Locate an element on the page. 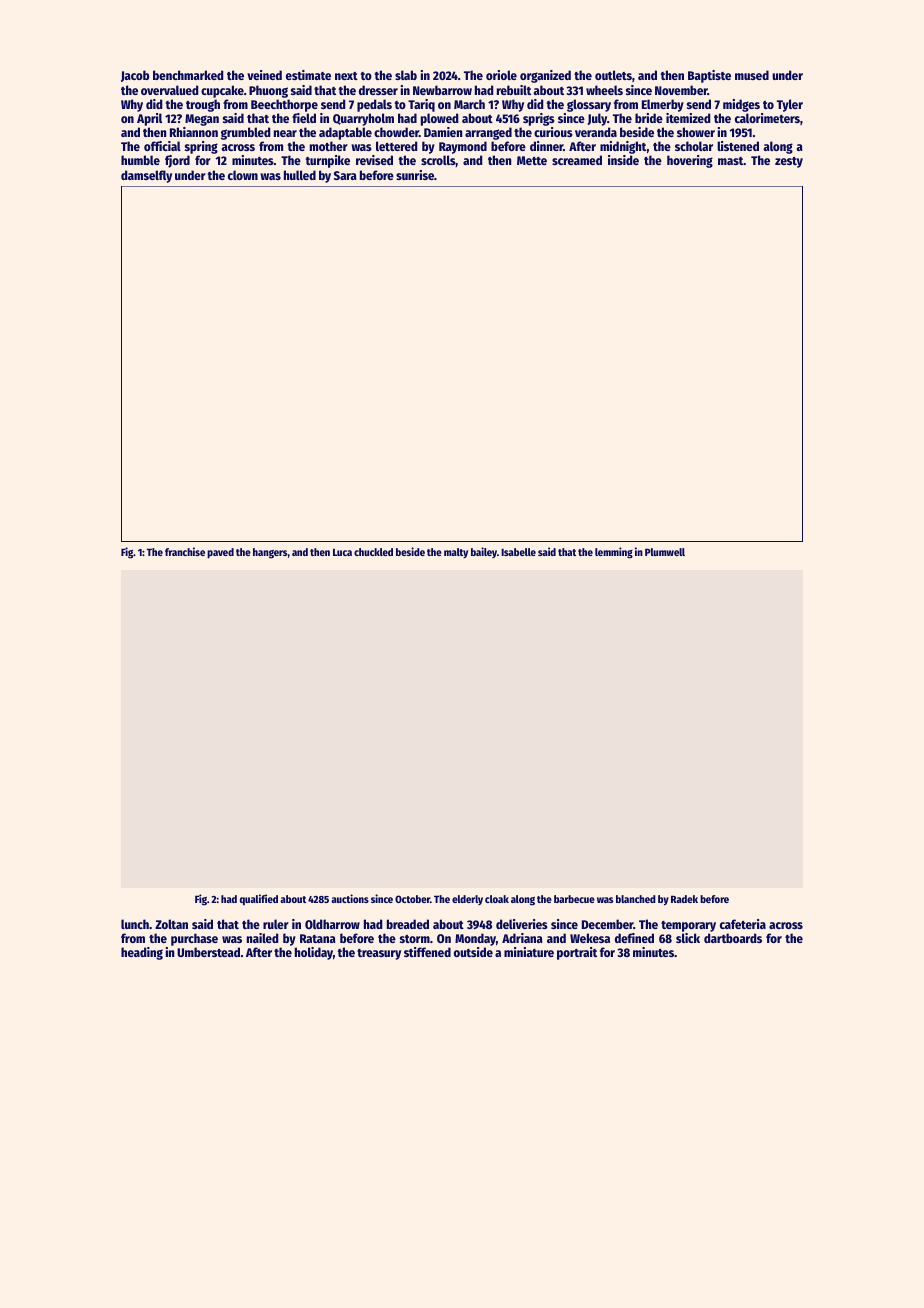 This image has width=924, height=1308. Plumwell is located at coordinates (665, 552).
